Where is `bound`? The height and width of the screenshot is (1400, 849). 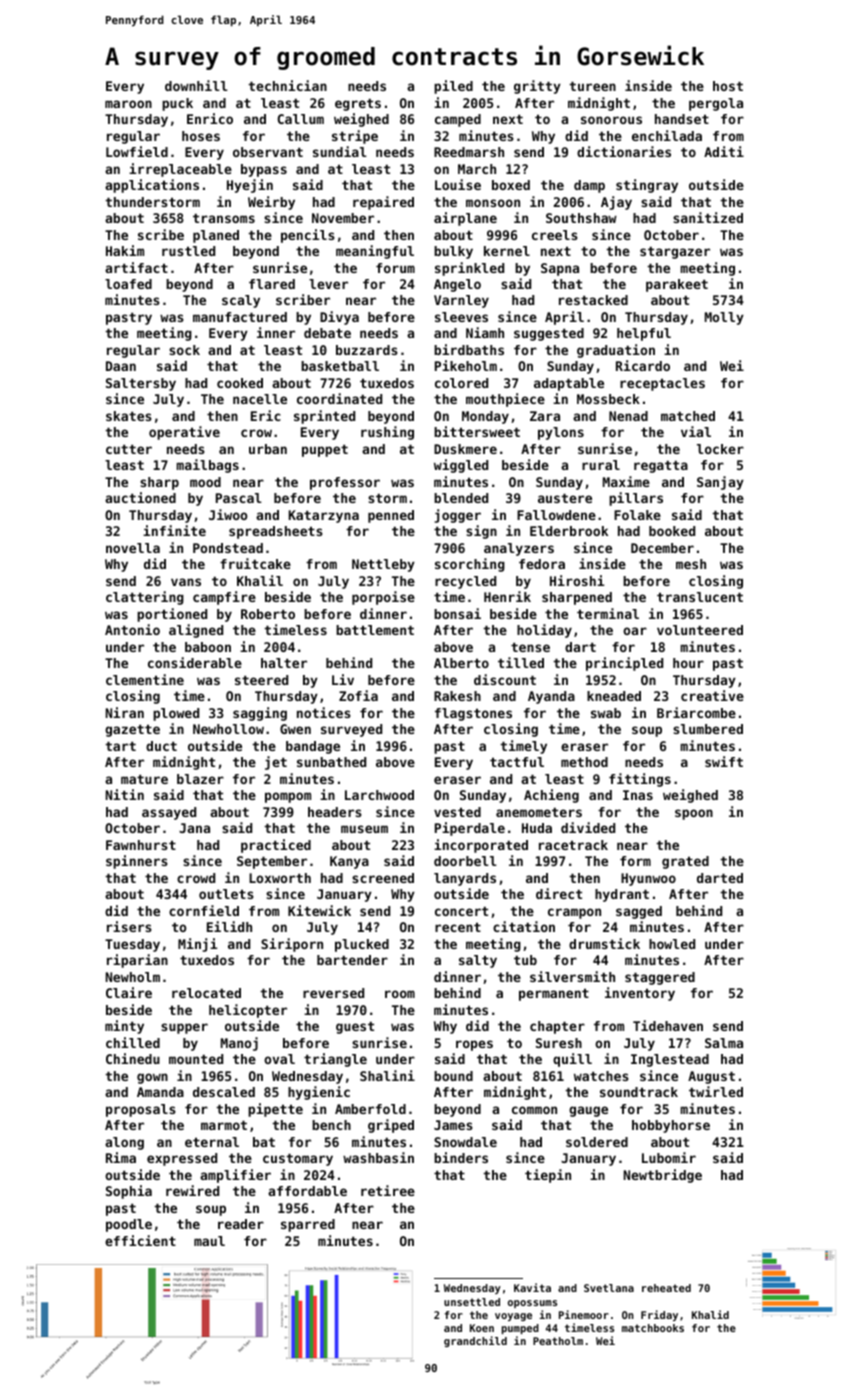
bound is located at coordinates (453, 1076).
